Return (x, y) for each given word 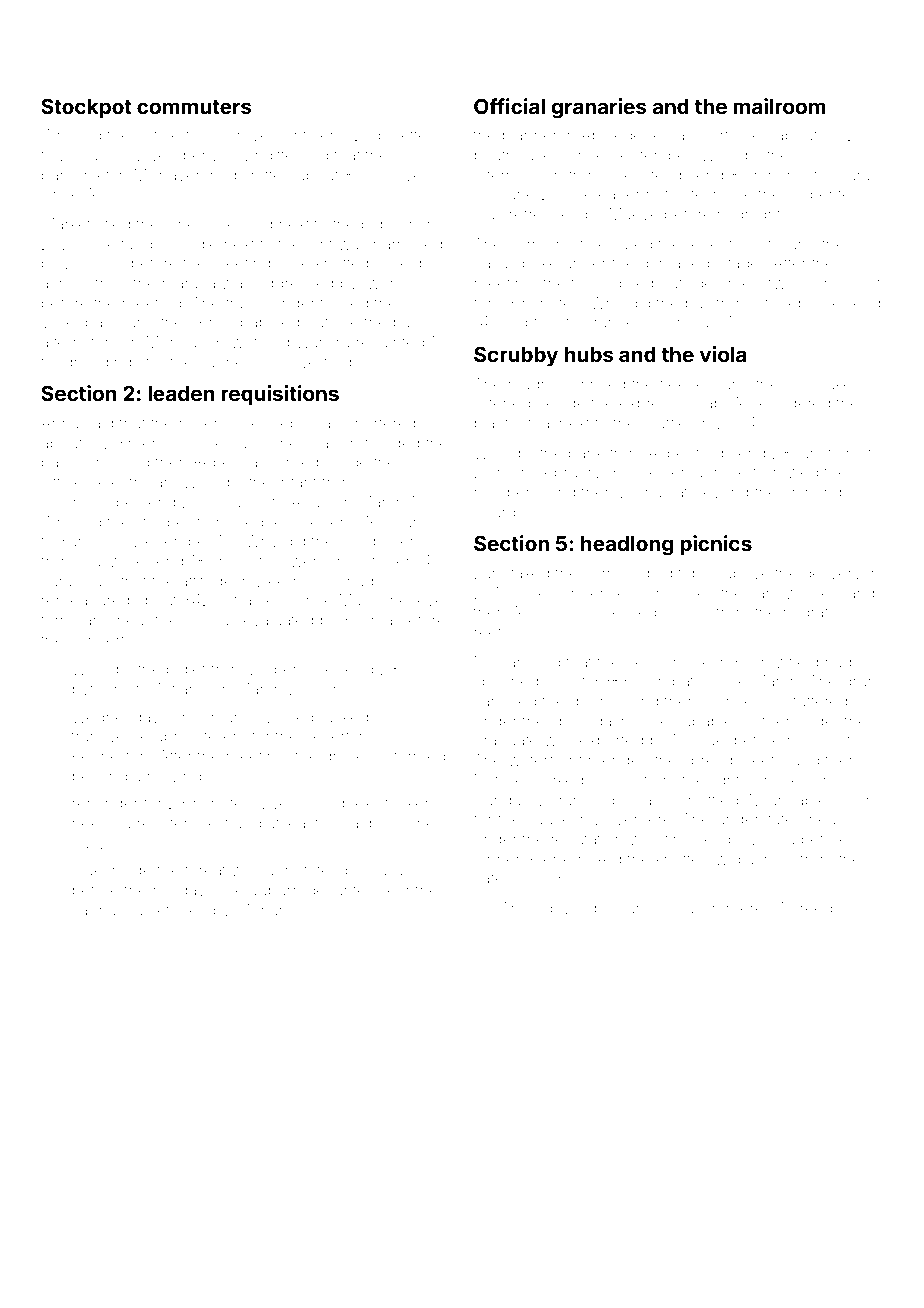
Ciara (851, 174)
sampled (505, 702)
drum (862, 681)
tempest (199, 825)
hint (319, 244)
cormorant (546, 244)
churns (410, 522)
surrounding (628, 575)
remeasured (85, 600)
